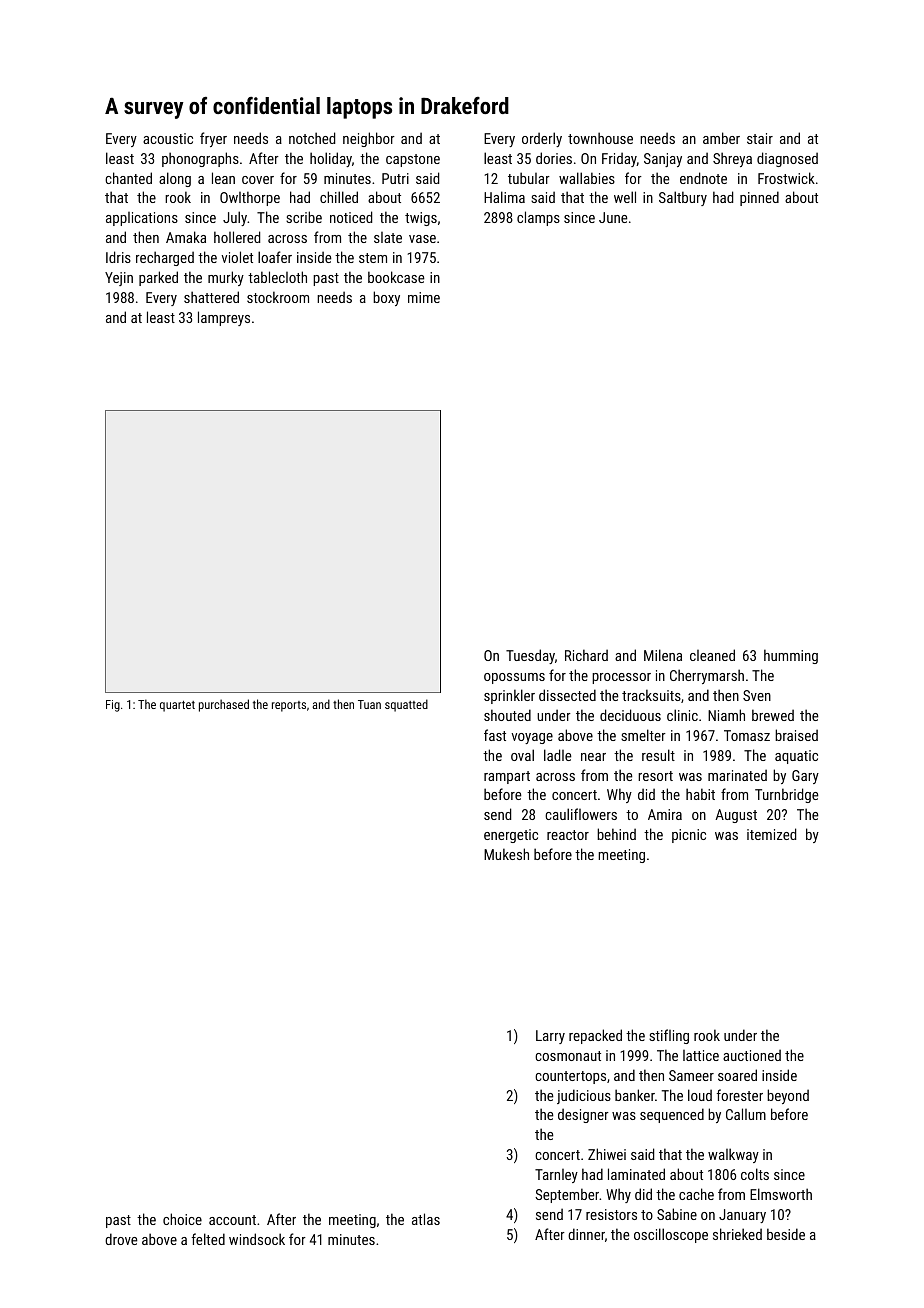 The image size is (924, 1308). What do you see at coordinates (165, 258) in the document?
I see `recharged` at bounding box center [165, 258].
